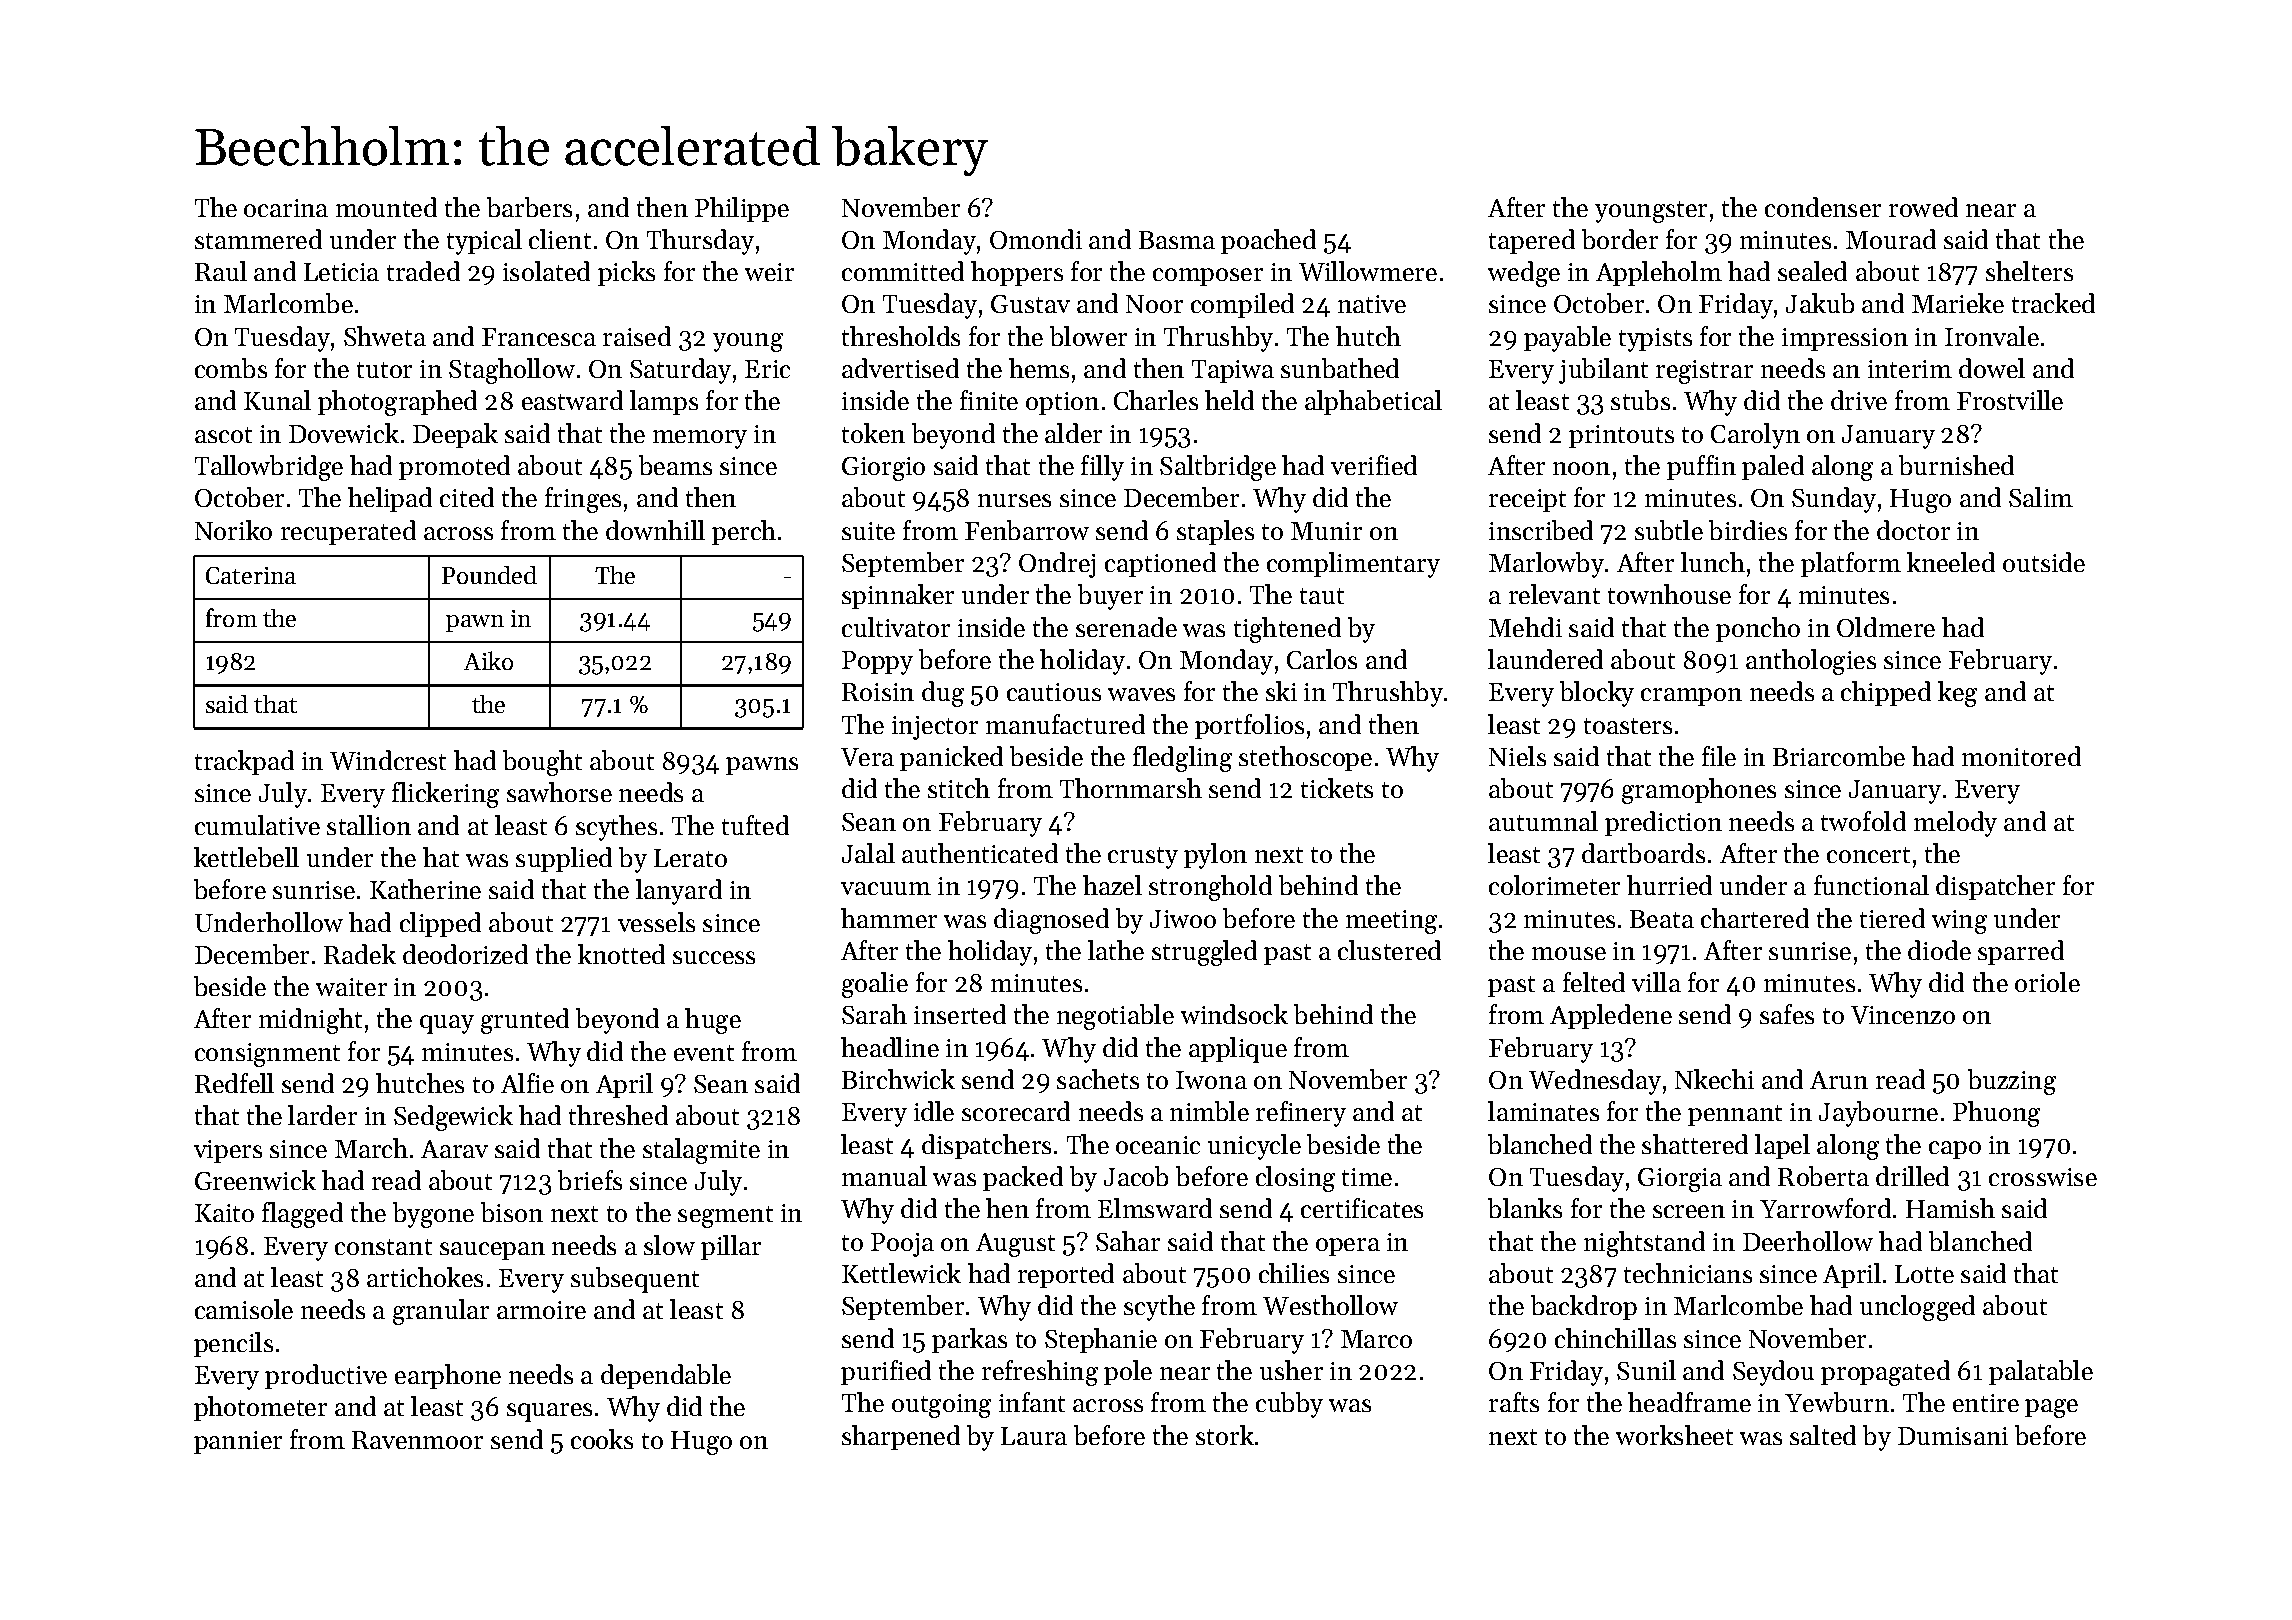  What do you see at coordinates (1036, 239) in the screenshot?
I see `Omondi` at bounding box center [1036, 239].
